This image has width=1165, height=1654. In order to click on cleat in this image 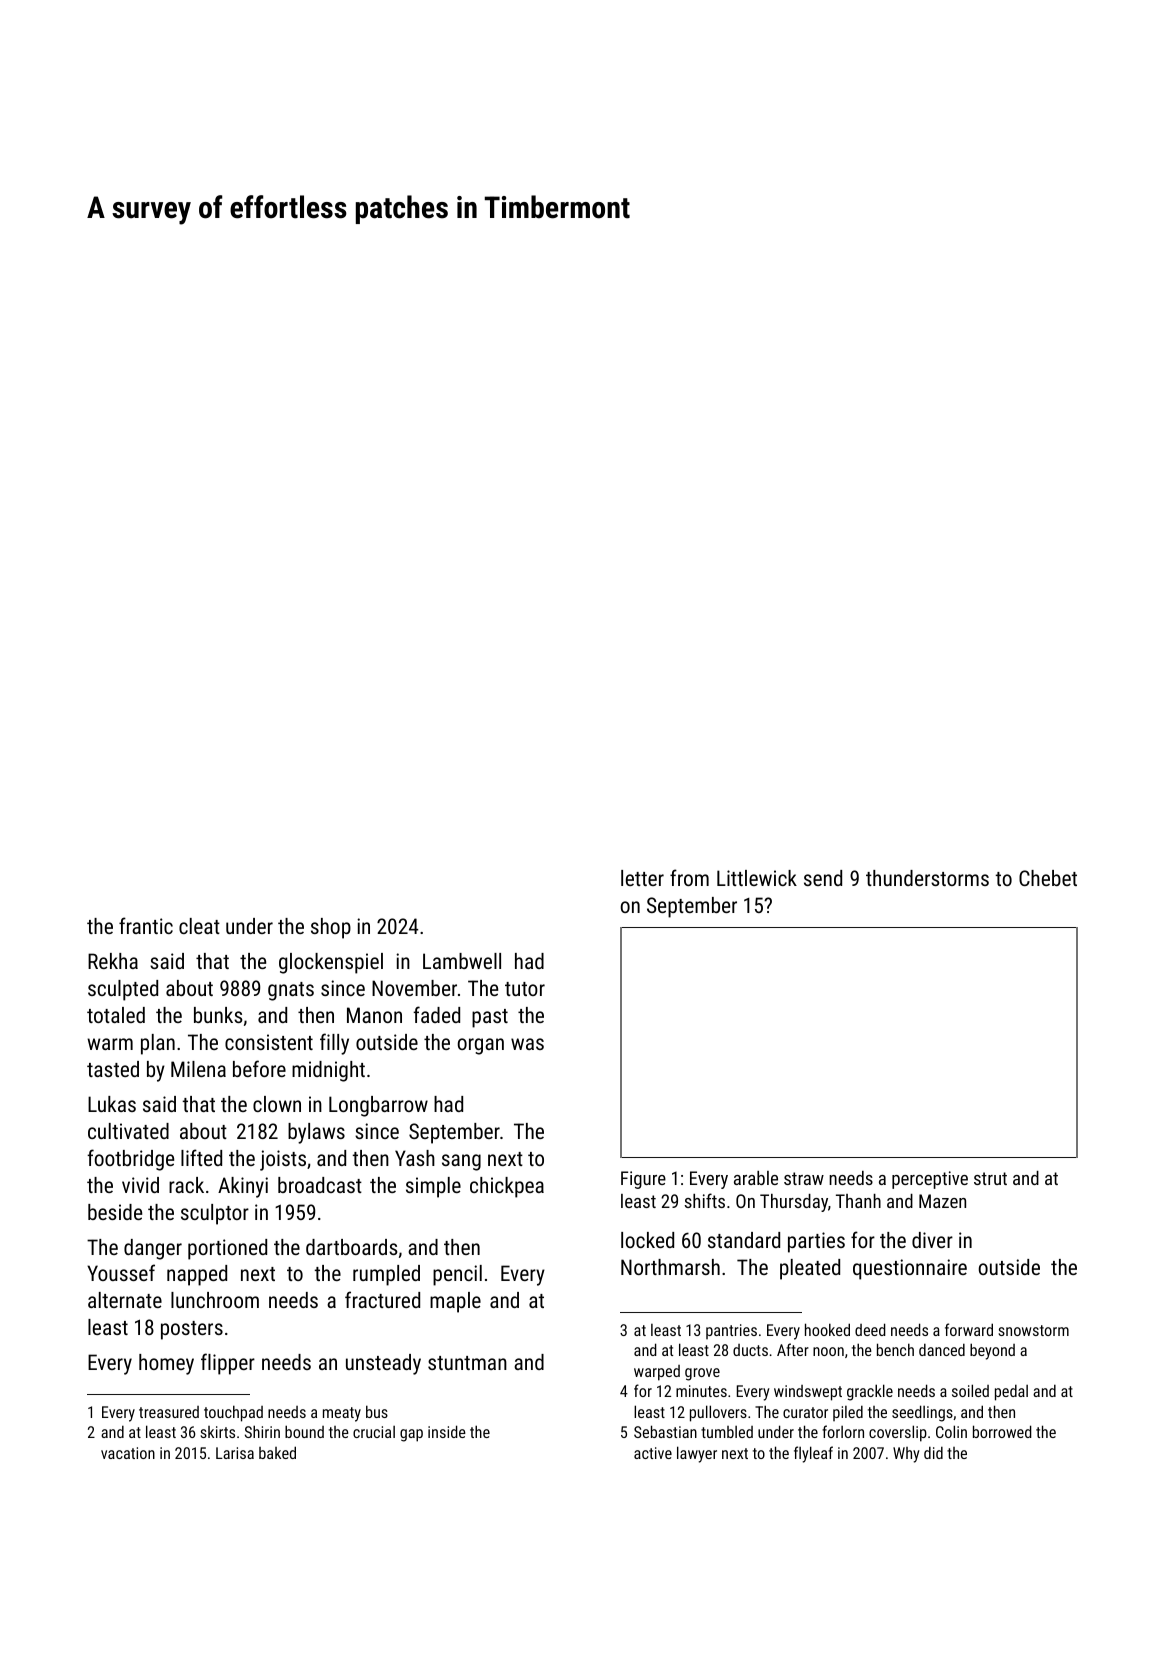, I will do `click(199, 926)`.
